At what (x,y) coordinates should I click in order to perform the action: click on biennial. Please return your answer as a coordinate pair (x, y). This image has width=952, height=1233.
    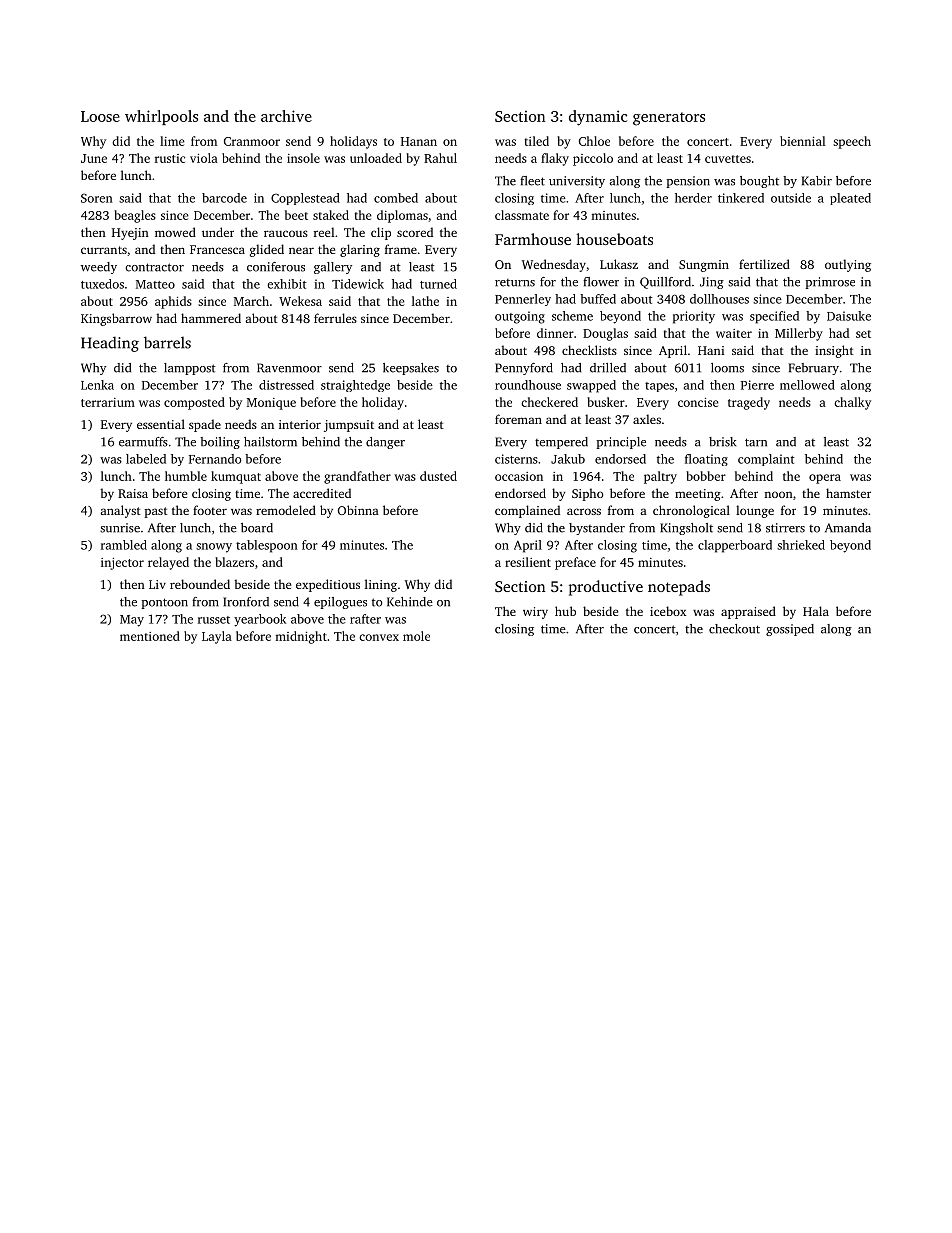
    Looking at the image, I should click on (802, 141).
